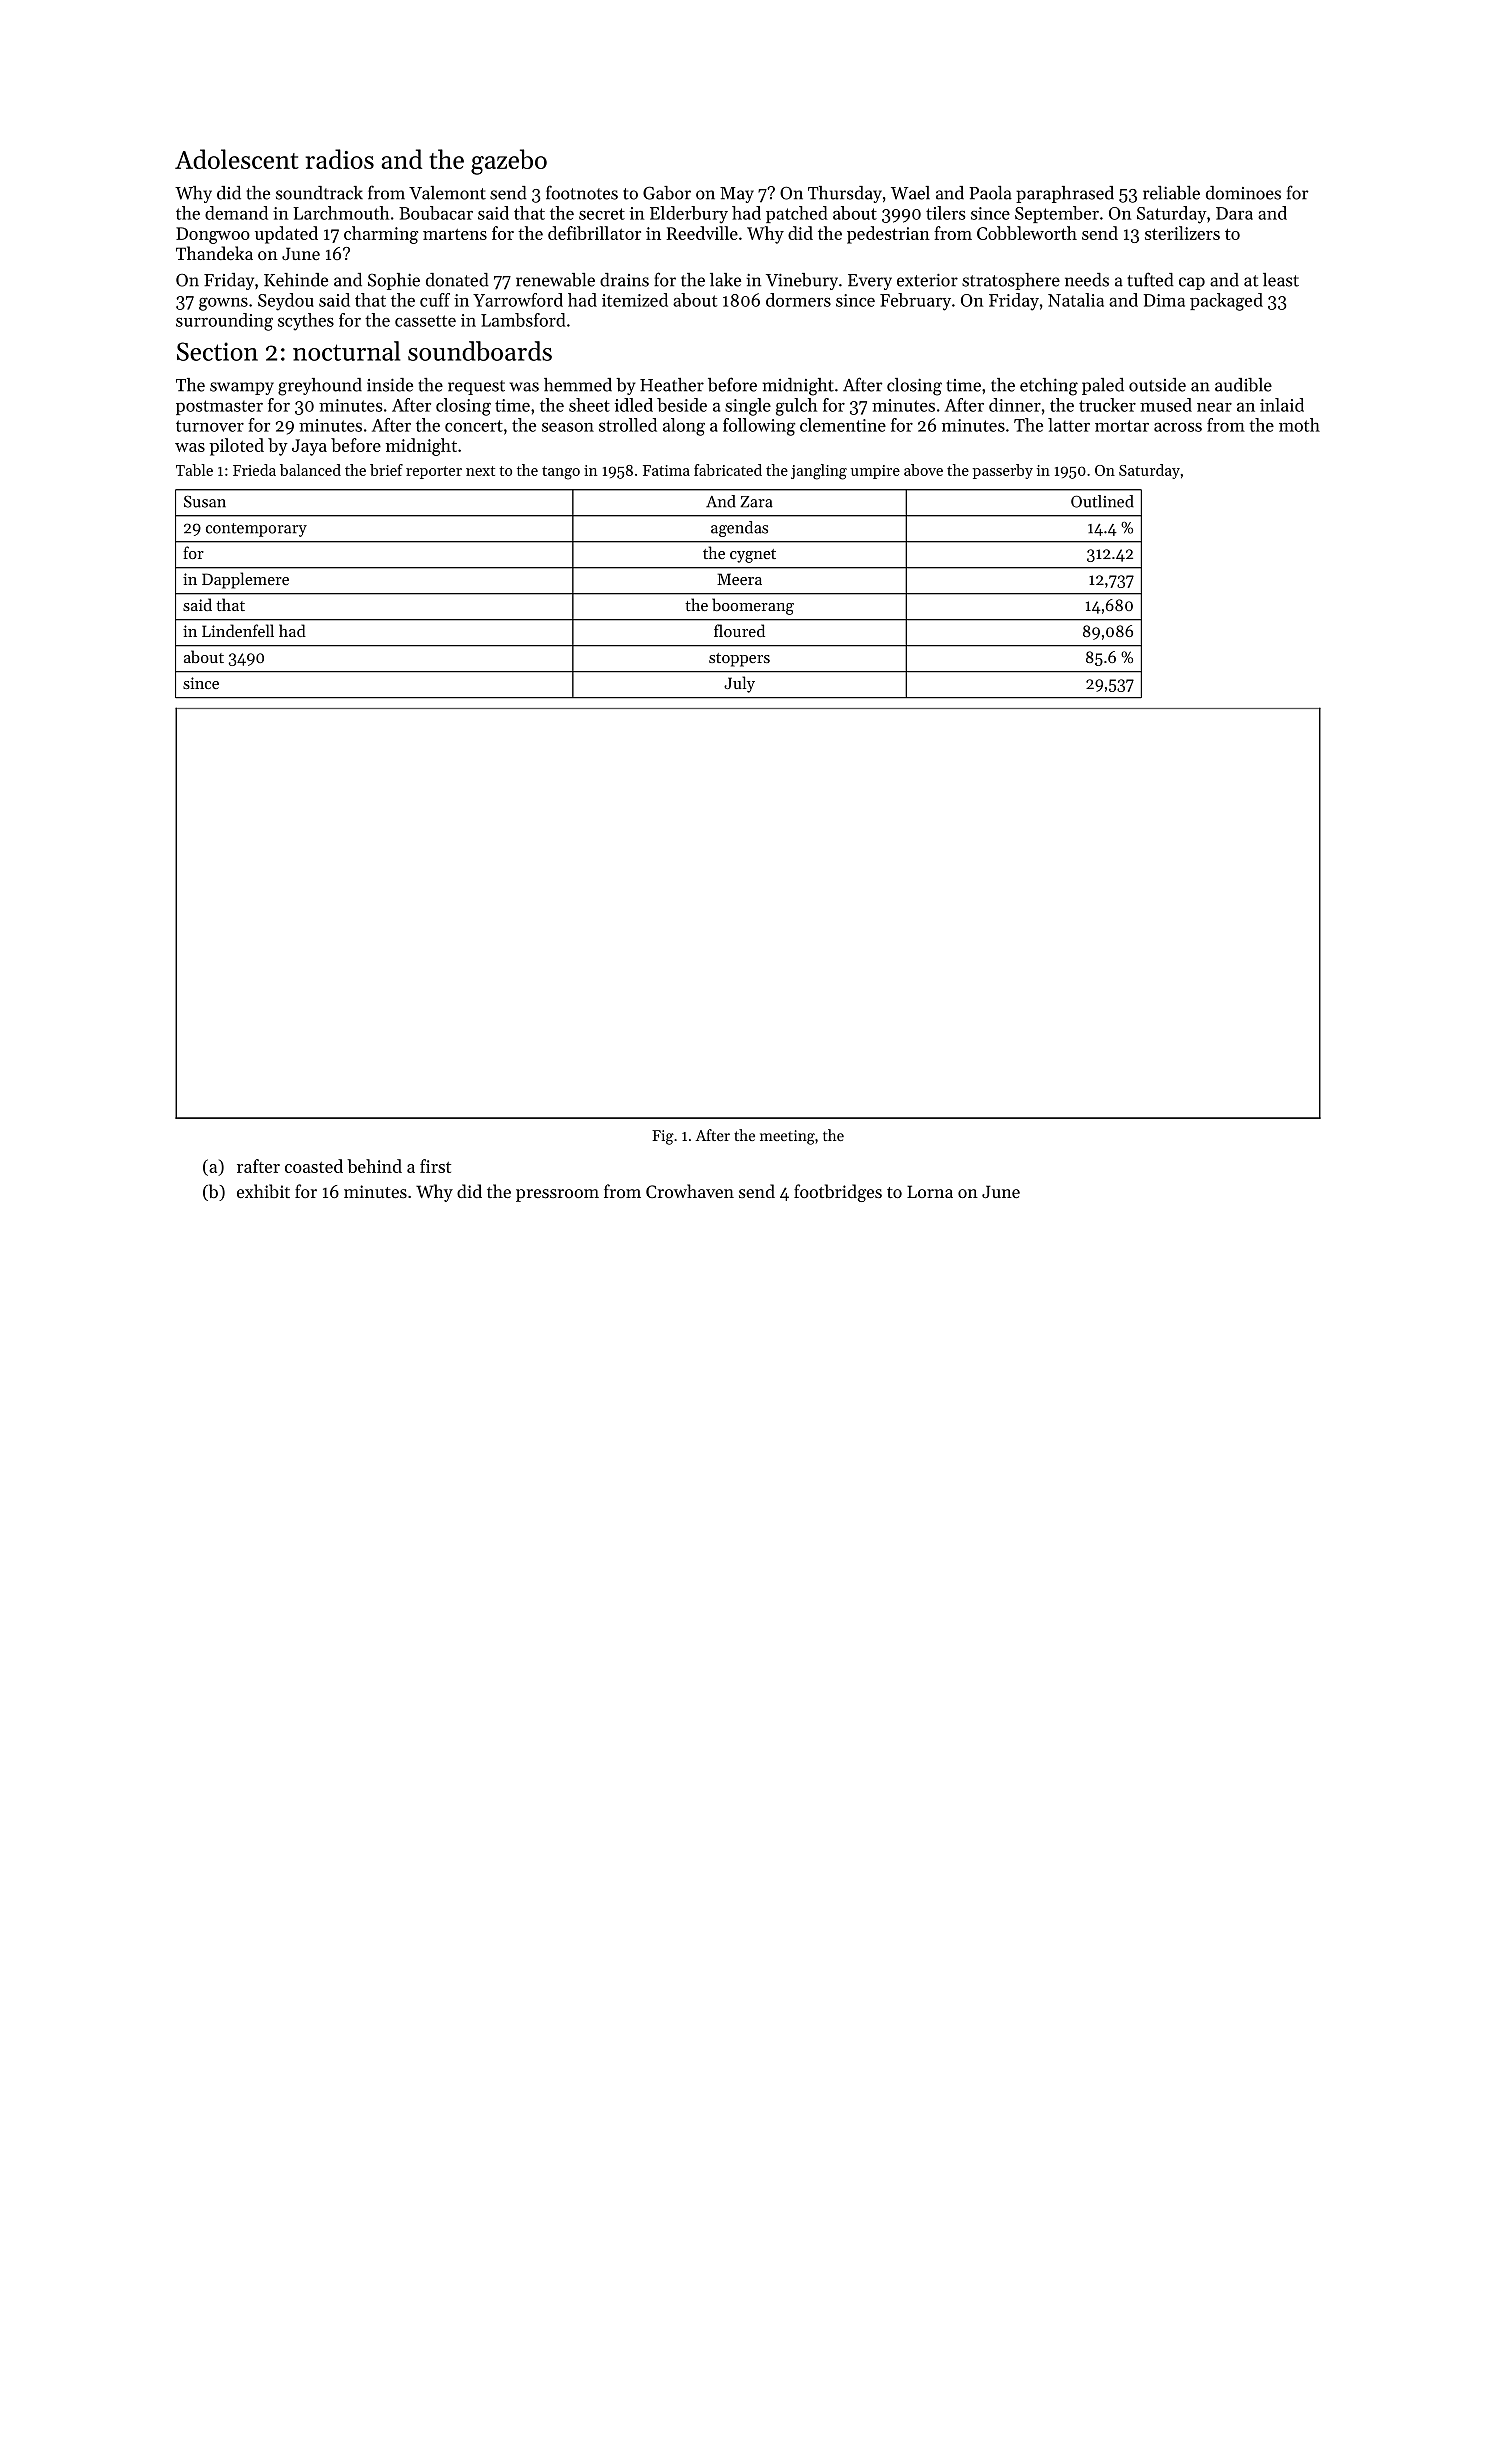 The image size is (1496, 2464). What do you see at coordinates (690, 1191) in the document?
I see `Crowhaven` at bounding box center [690, 1191].
